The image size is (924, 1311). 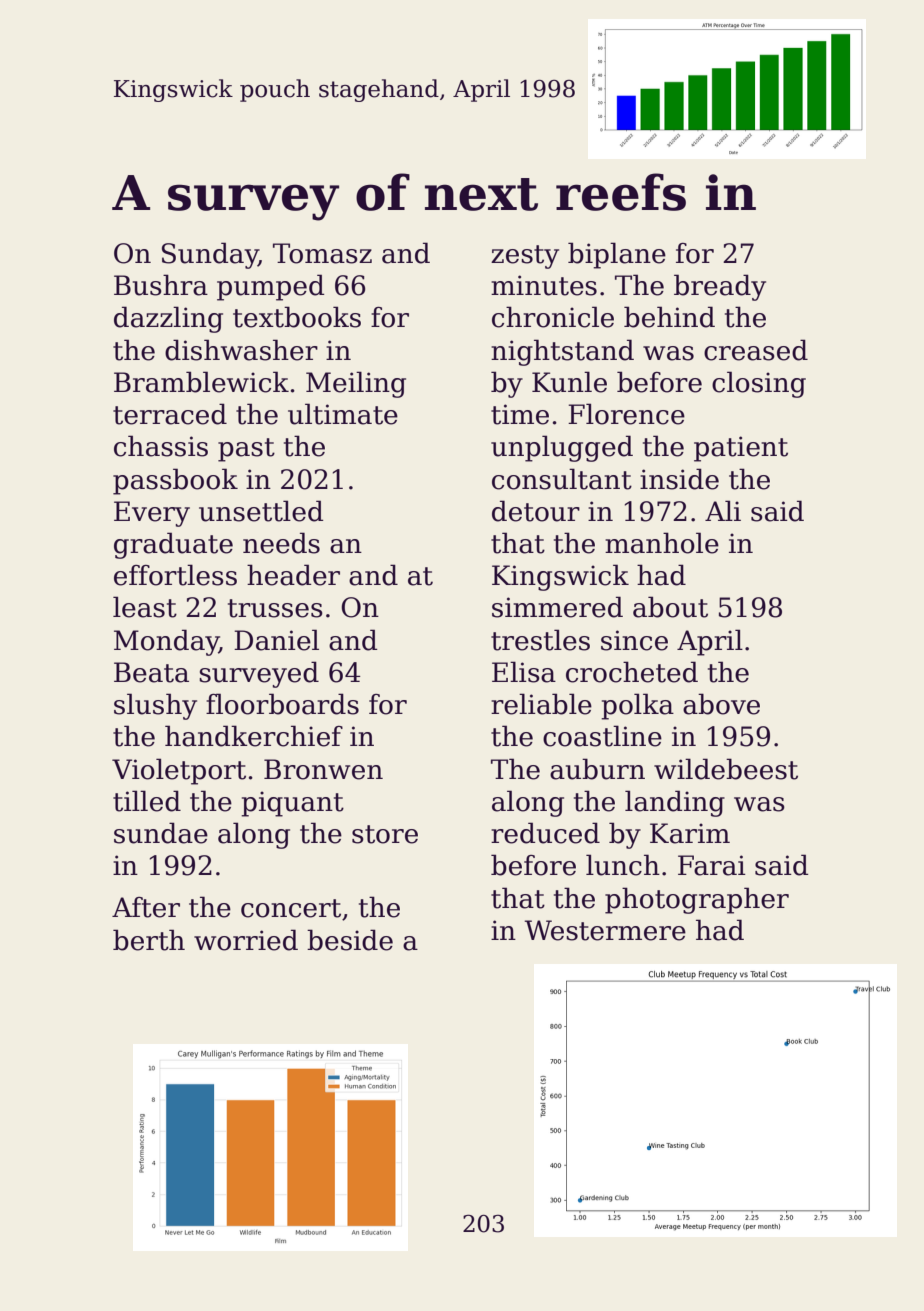 I want to click on Tomasz, so click(x=322, y=253).
